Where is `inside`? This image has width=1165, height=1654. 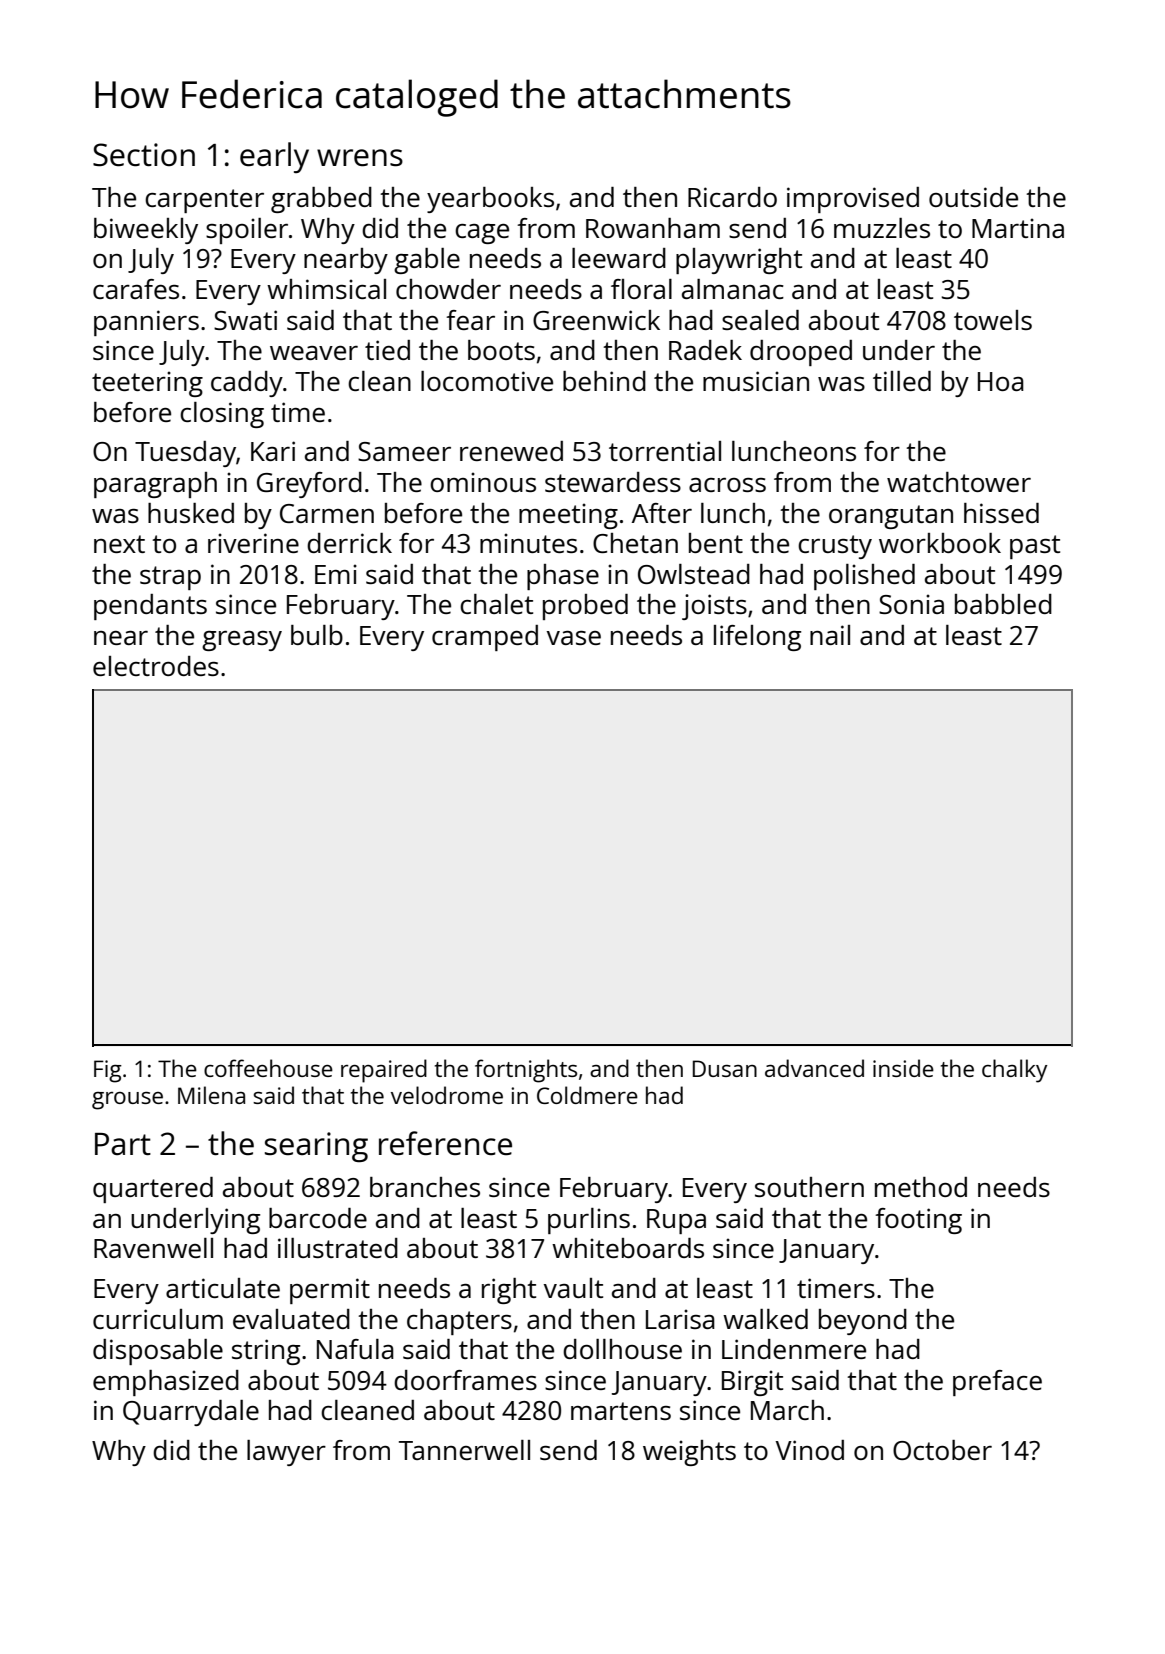 inside is located at coordinates (903, 1068).
